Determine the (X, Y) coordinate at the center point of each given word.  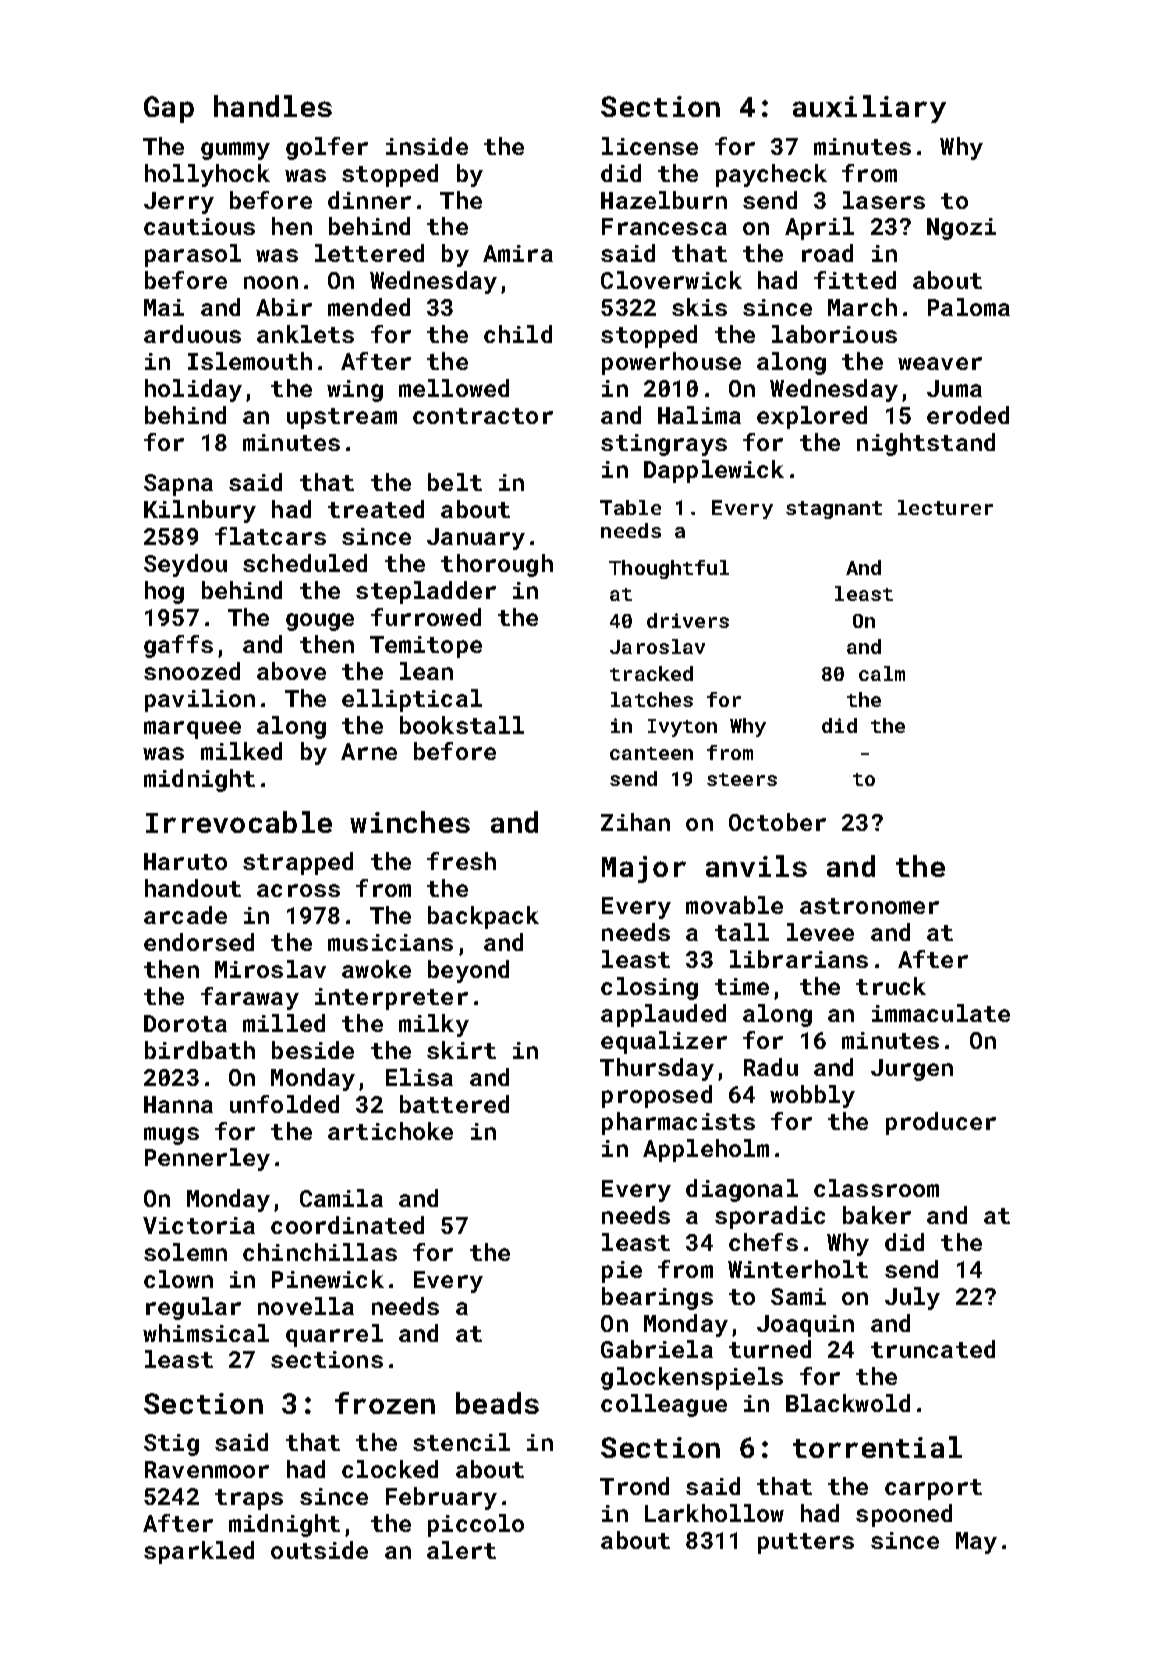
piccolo (476, 1525)
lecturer (945, 507)
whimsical (206, 1333)
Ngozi (961, 229)
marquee (192, 730)
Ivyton (682, 728)
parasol (193, 255)
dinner (369, 200)
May (976, 1543)
